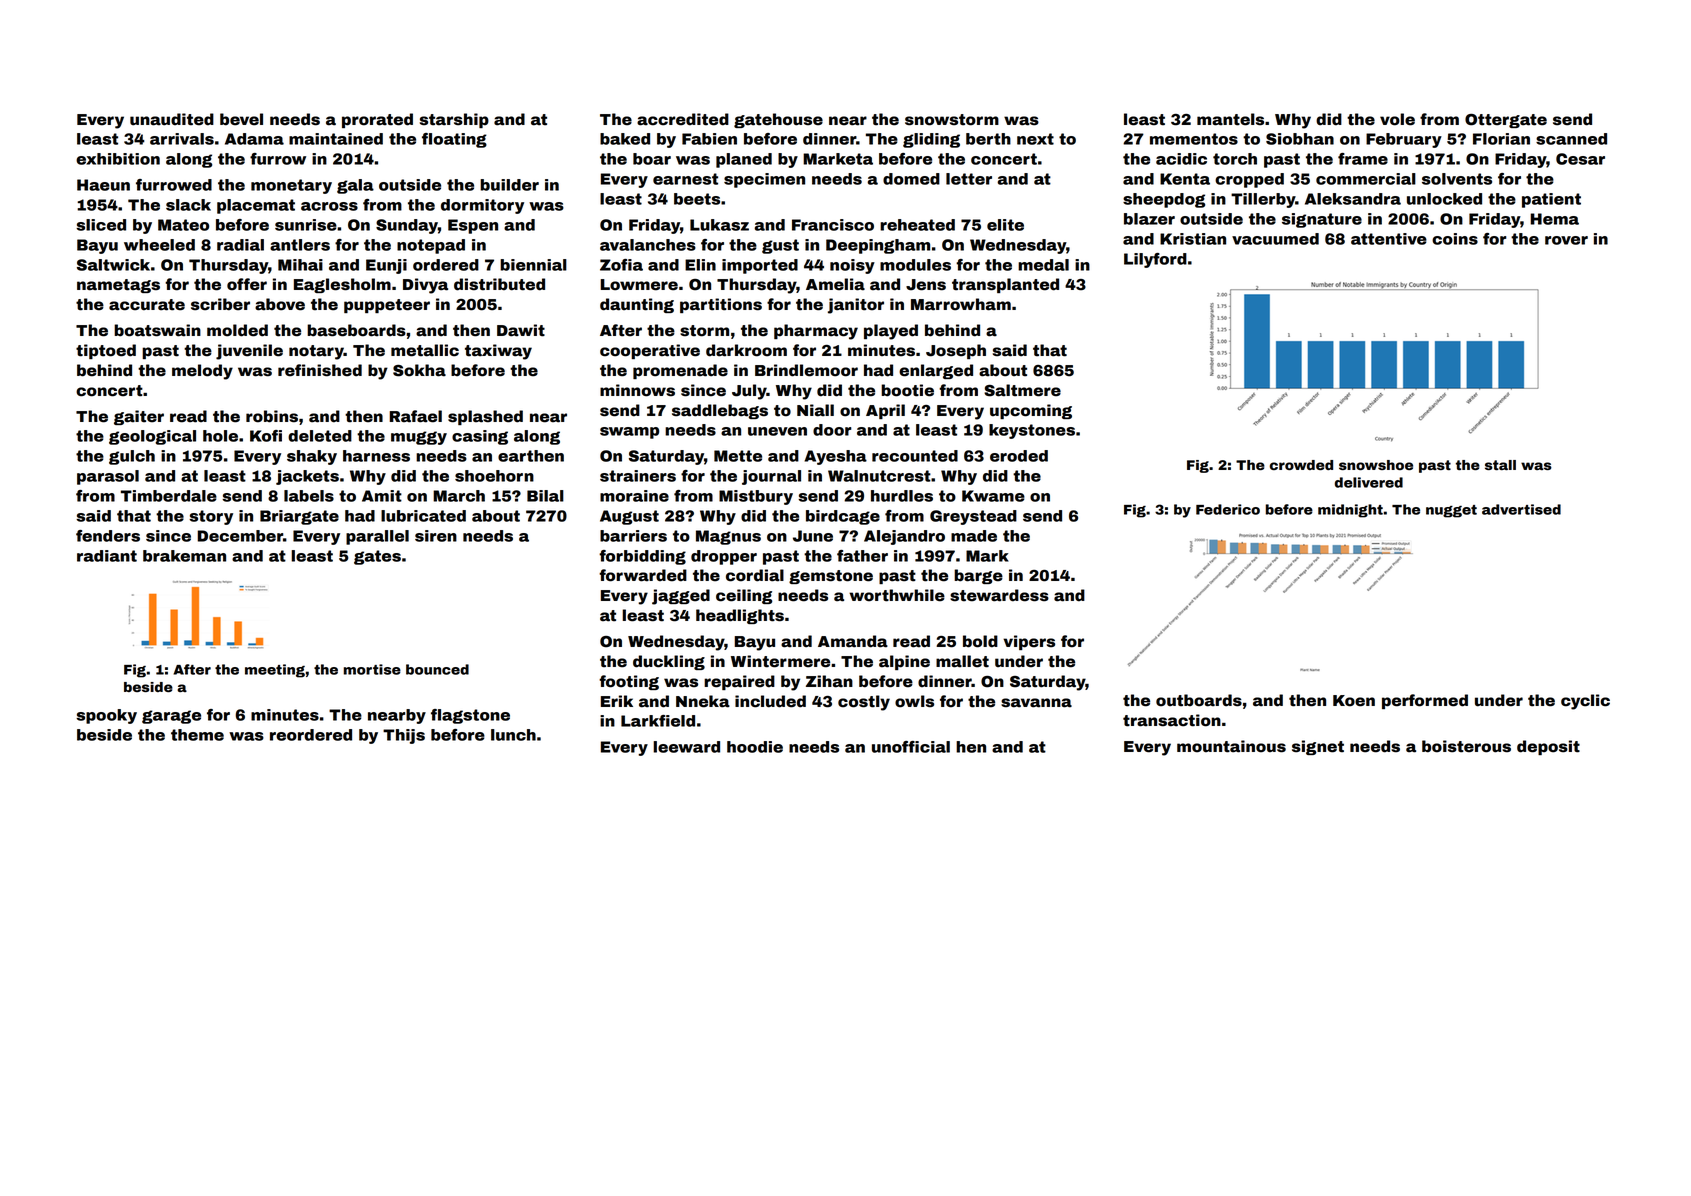  I want to click on jagged, so click(681, 597).
